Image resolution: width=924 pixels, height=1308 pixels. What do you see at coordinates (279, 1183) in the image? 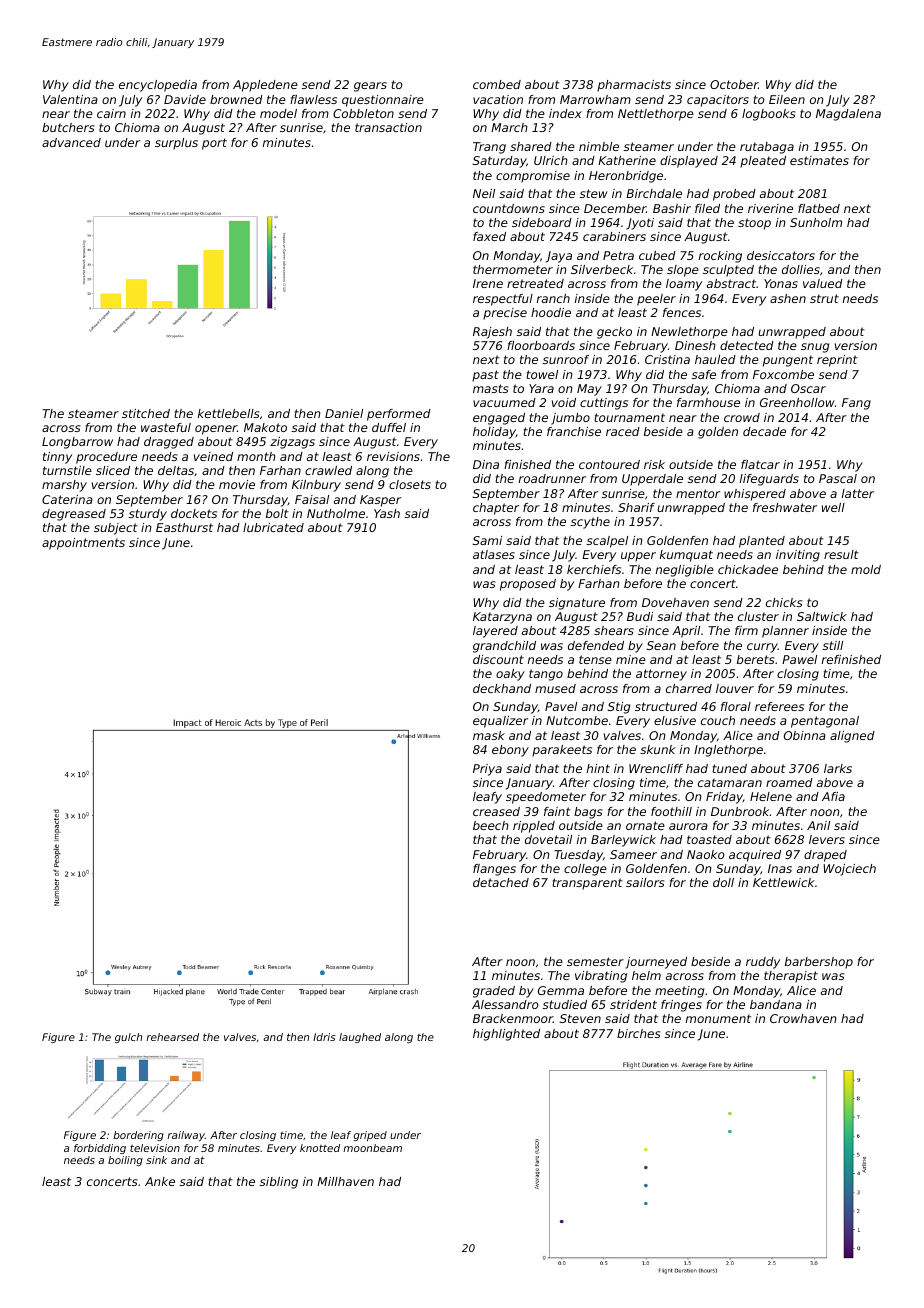
I see `sibling` at bounding box center [279, 1183].
